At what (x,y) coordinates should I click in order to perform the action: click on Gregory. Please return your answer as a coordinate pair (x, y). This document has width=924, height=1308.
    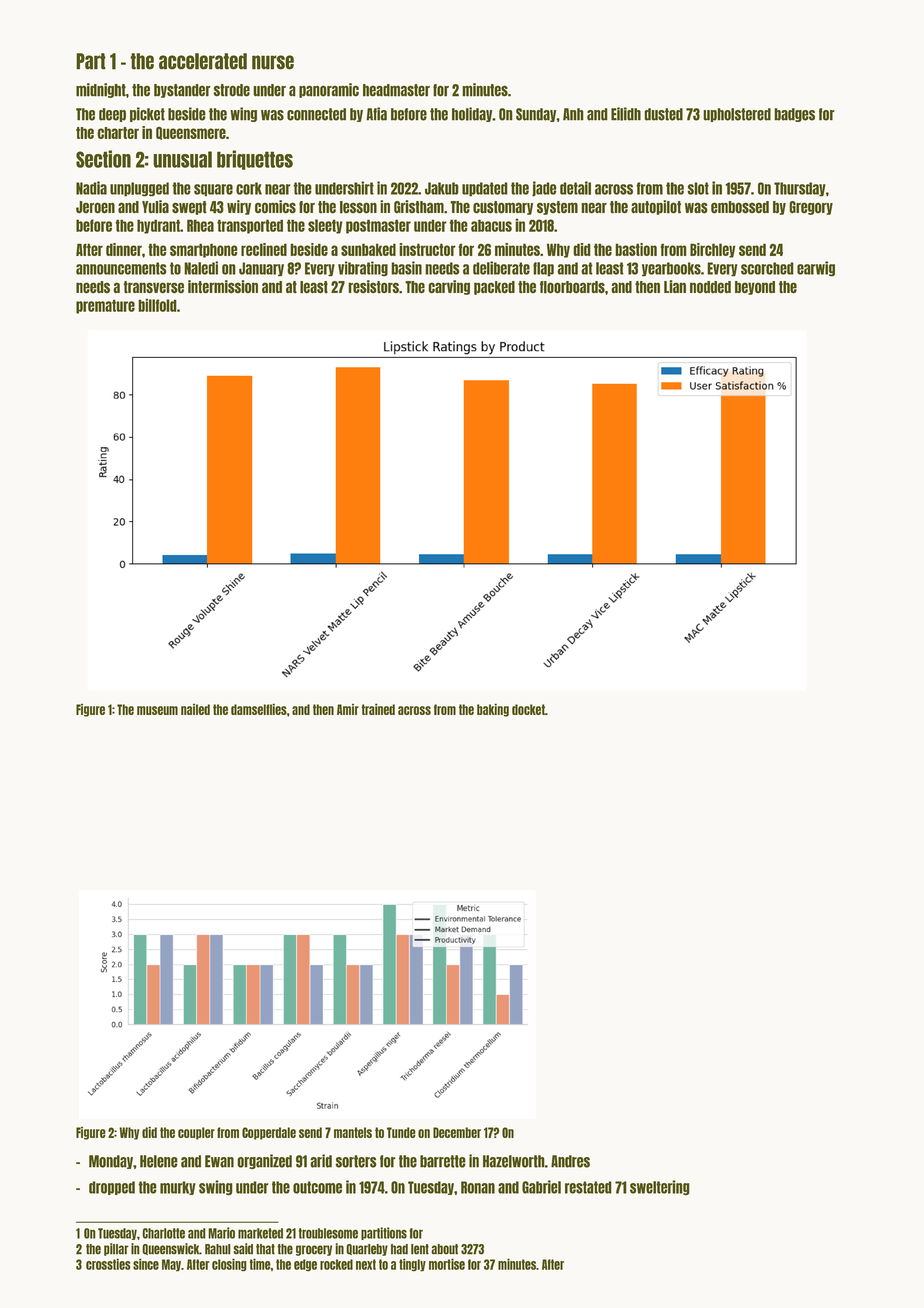
    Looking at the image, I should click on (811, 208).
